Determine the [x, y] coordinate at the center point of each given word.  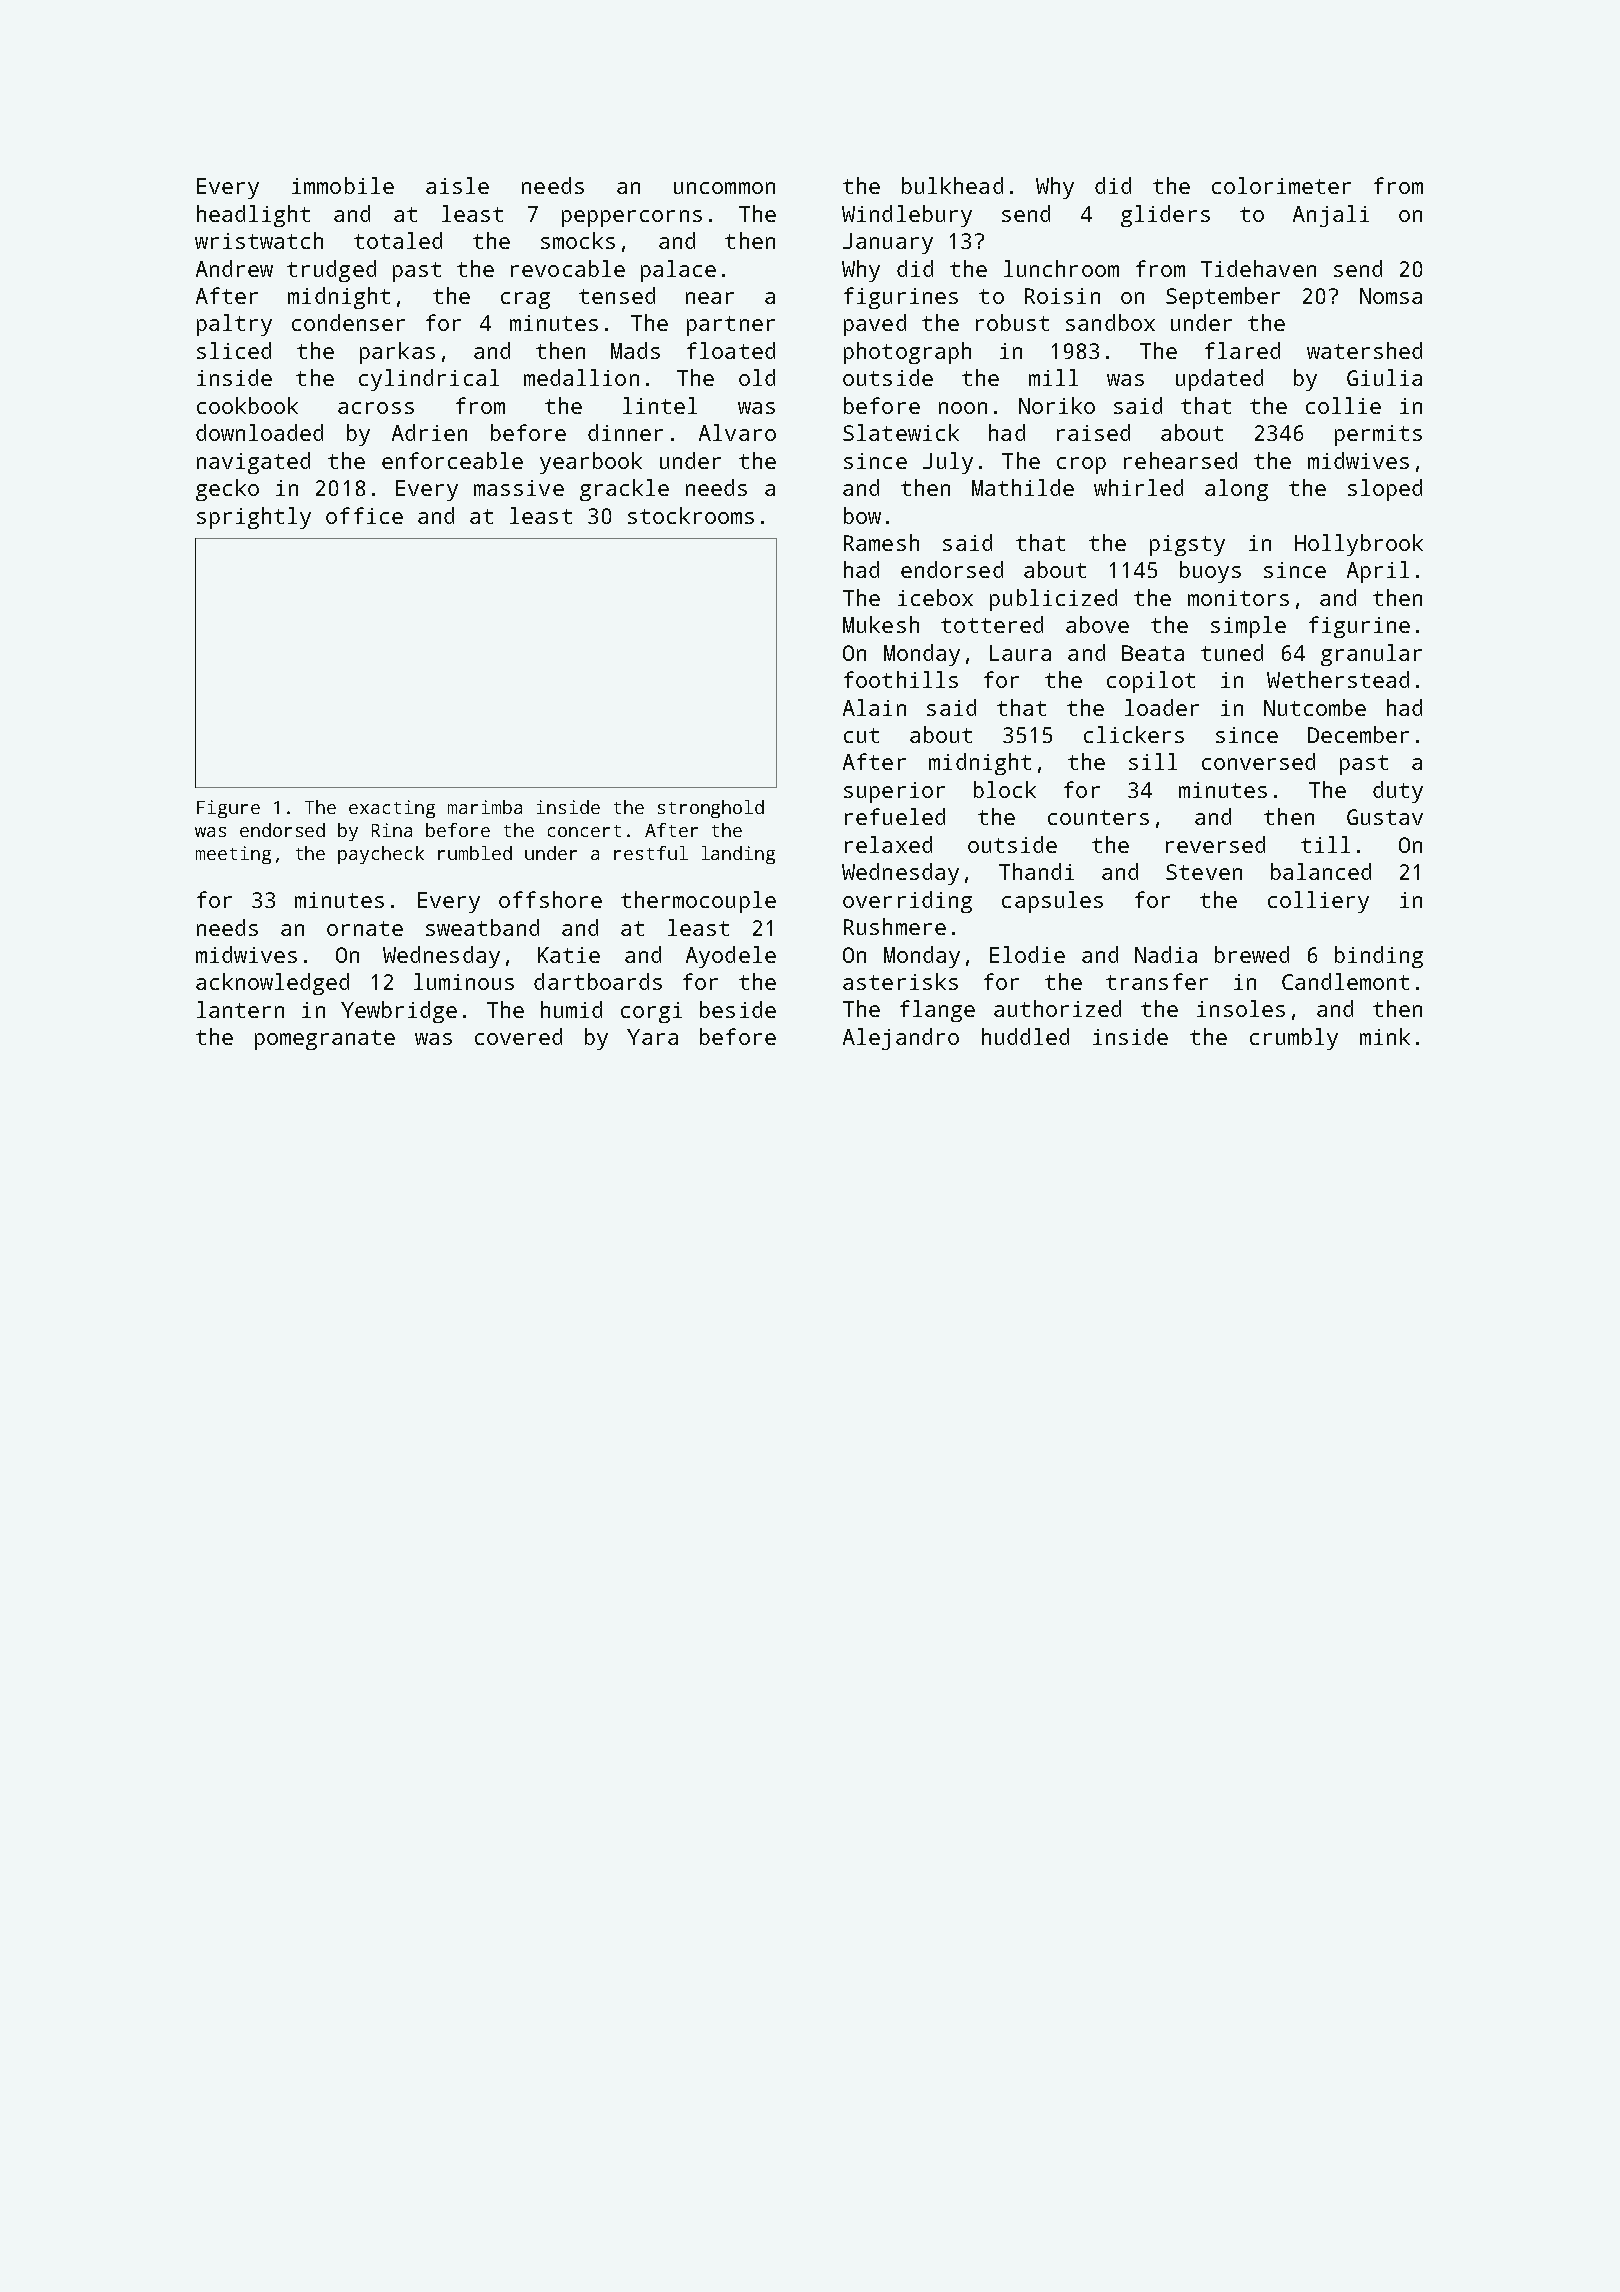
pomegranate [325, 1040]
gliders [1165, 216]
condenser [348, 322]
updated [1219, 380]
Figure [228, 809]
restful [651, 853]
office [364, 515]
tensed [617, 295]
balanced [1321, 871]
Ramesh [881, 542]
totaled [398, 240]
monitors [1238, 598]
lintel [660, 405]
